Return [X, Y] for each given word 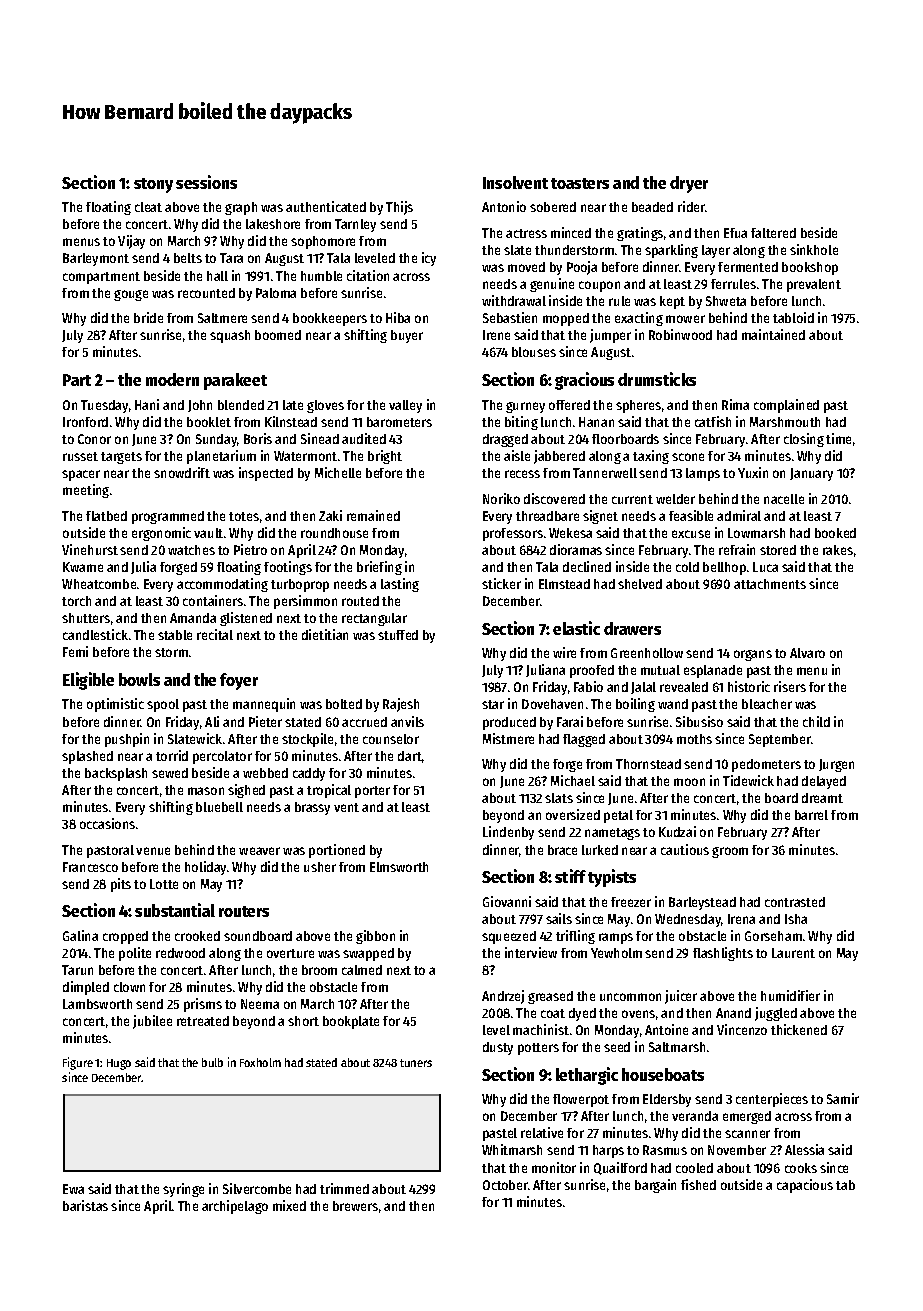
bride [148, 317]
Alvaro [807, 653]
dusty [498, 1048]
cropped [125, 937]
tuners [416, 1063]
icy [429, 259]
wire [564, 652]
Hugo [119, 1064]
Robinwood [680, 334]
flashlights [723, 954]
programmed [168, 517]
